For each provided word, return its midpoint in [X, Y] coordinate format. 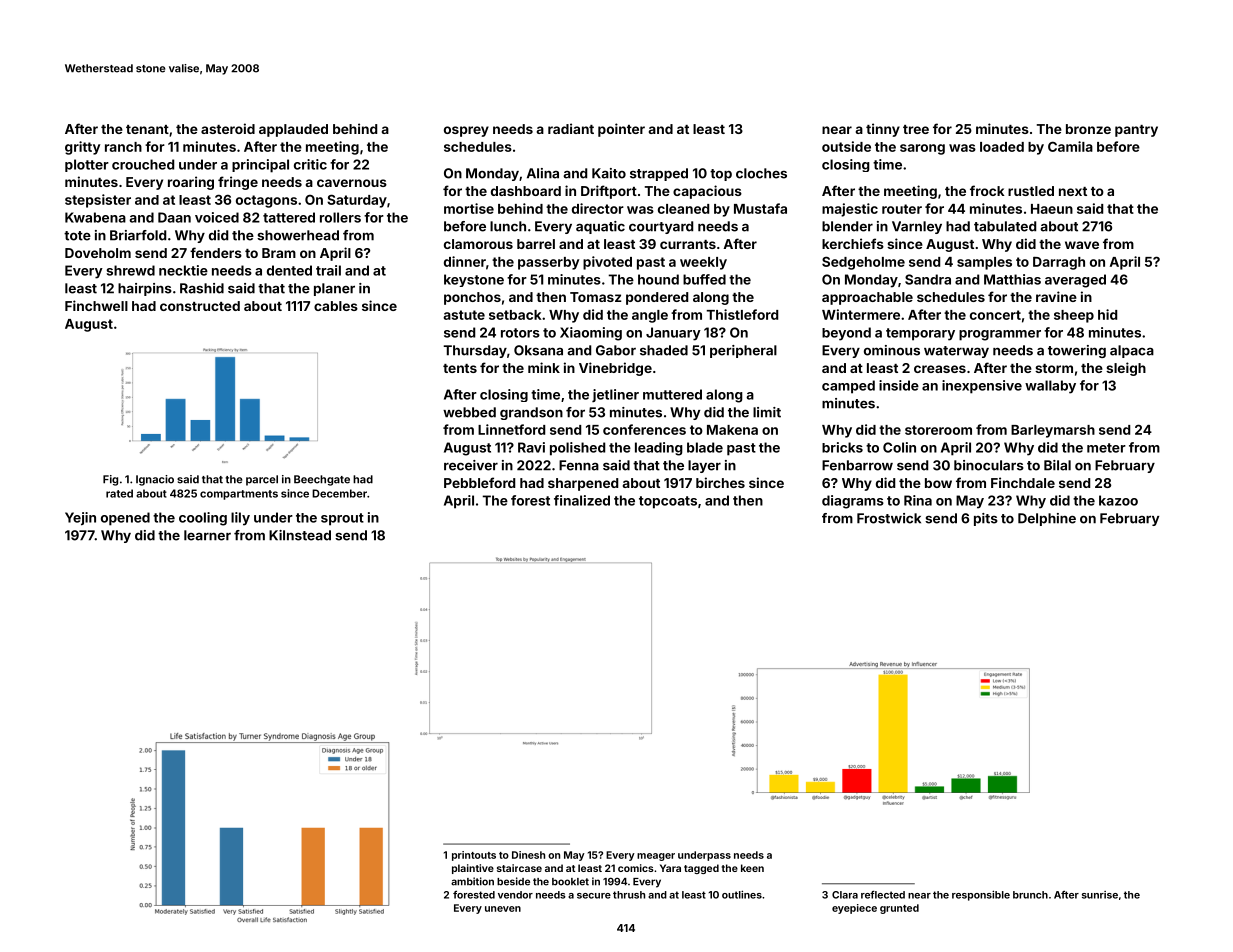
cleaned [683, 209]
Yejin [80, 519]
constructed [200, 306]
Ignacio [155, 480]
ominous [892, 350]
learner [207, 535]
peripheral [743, 351]
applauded [293, 130]
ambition [472, 881]
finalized [582, 500]
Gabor [616, 350]
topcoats [668, 502]
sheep [1074, 316]
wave [1082, 245]
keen [752, 868]
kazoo [1118, 500]
